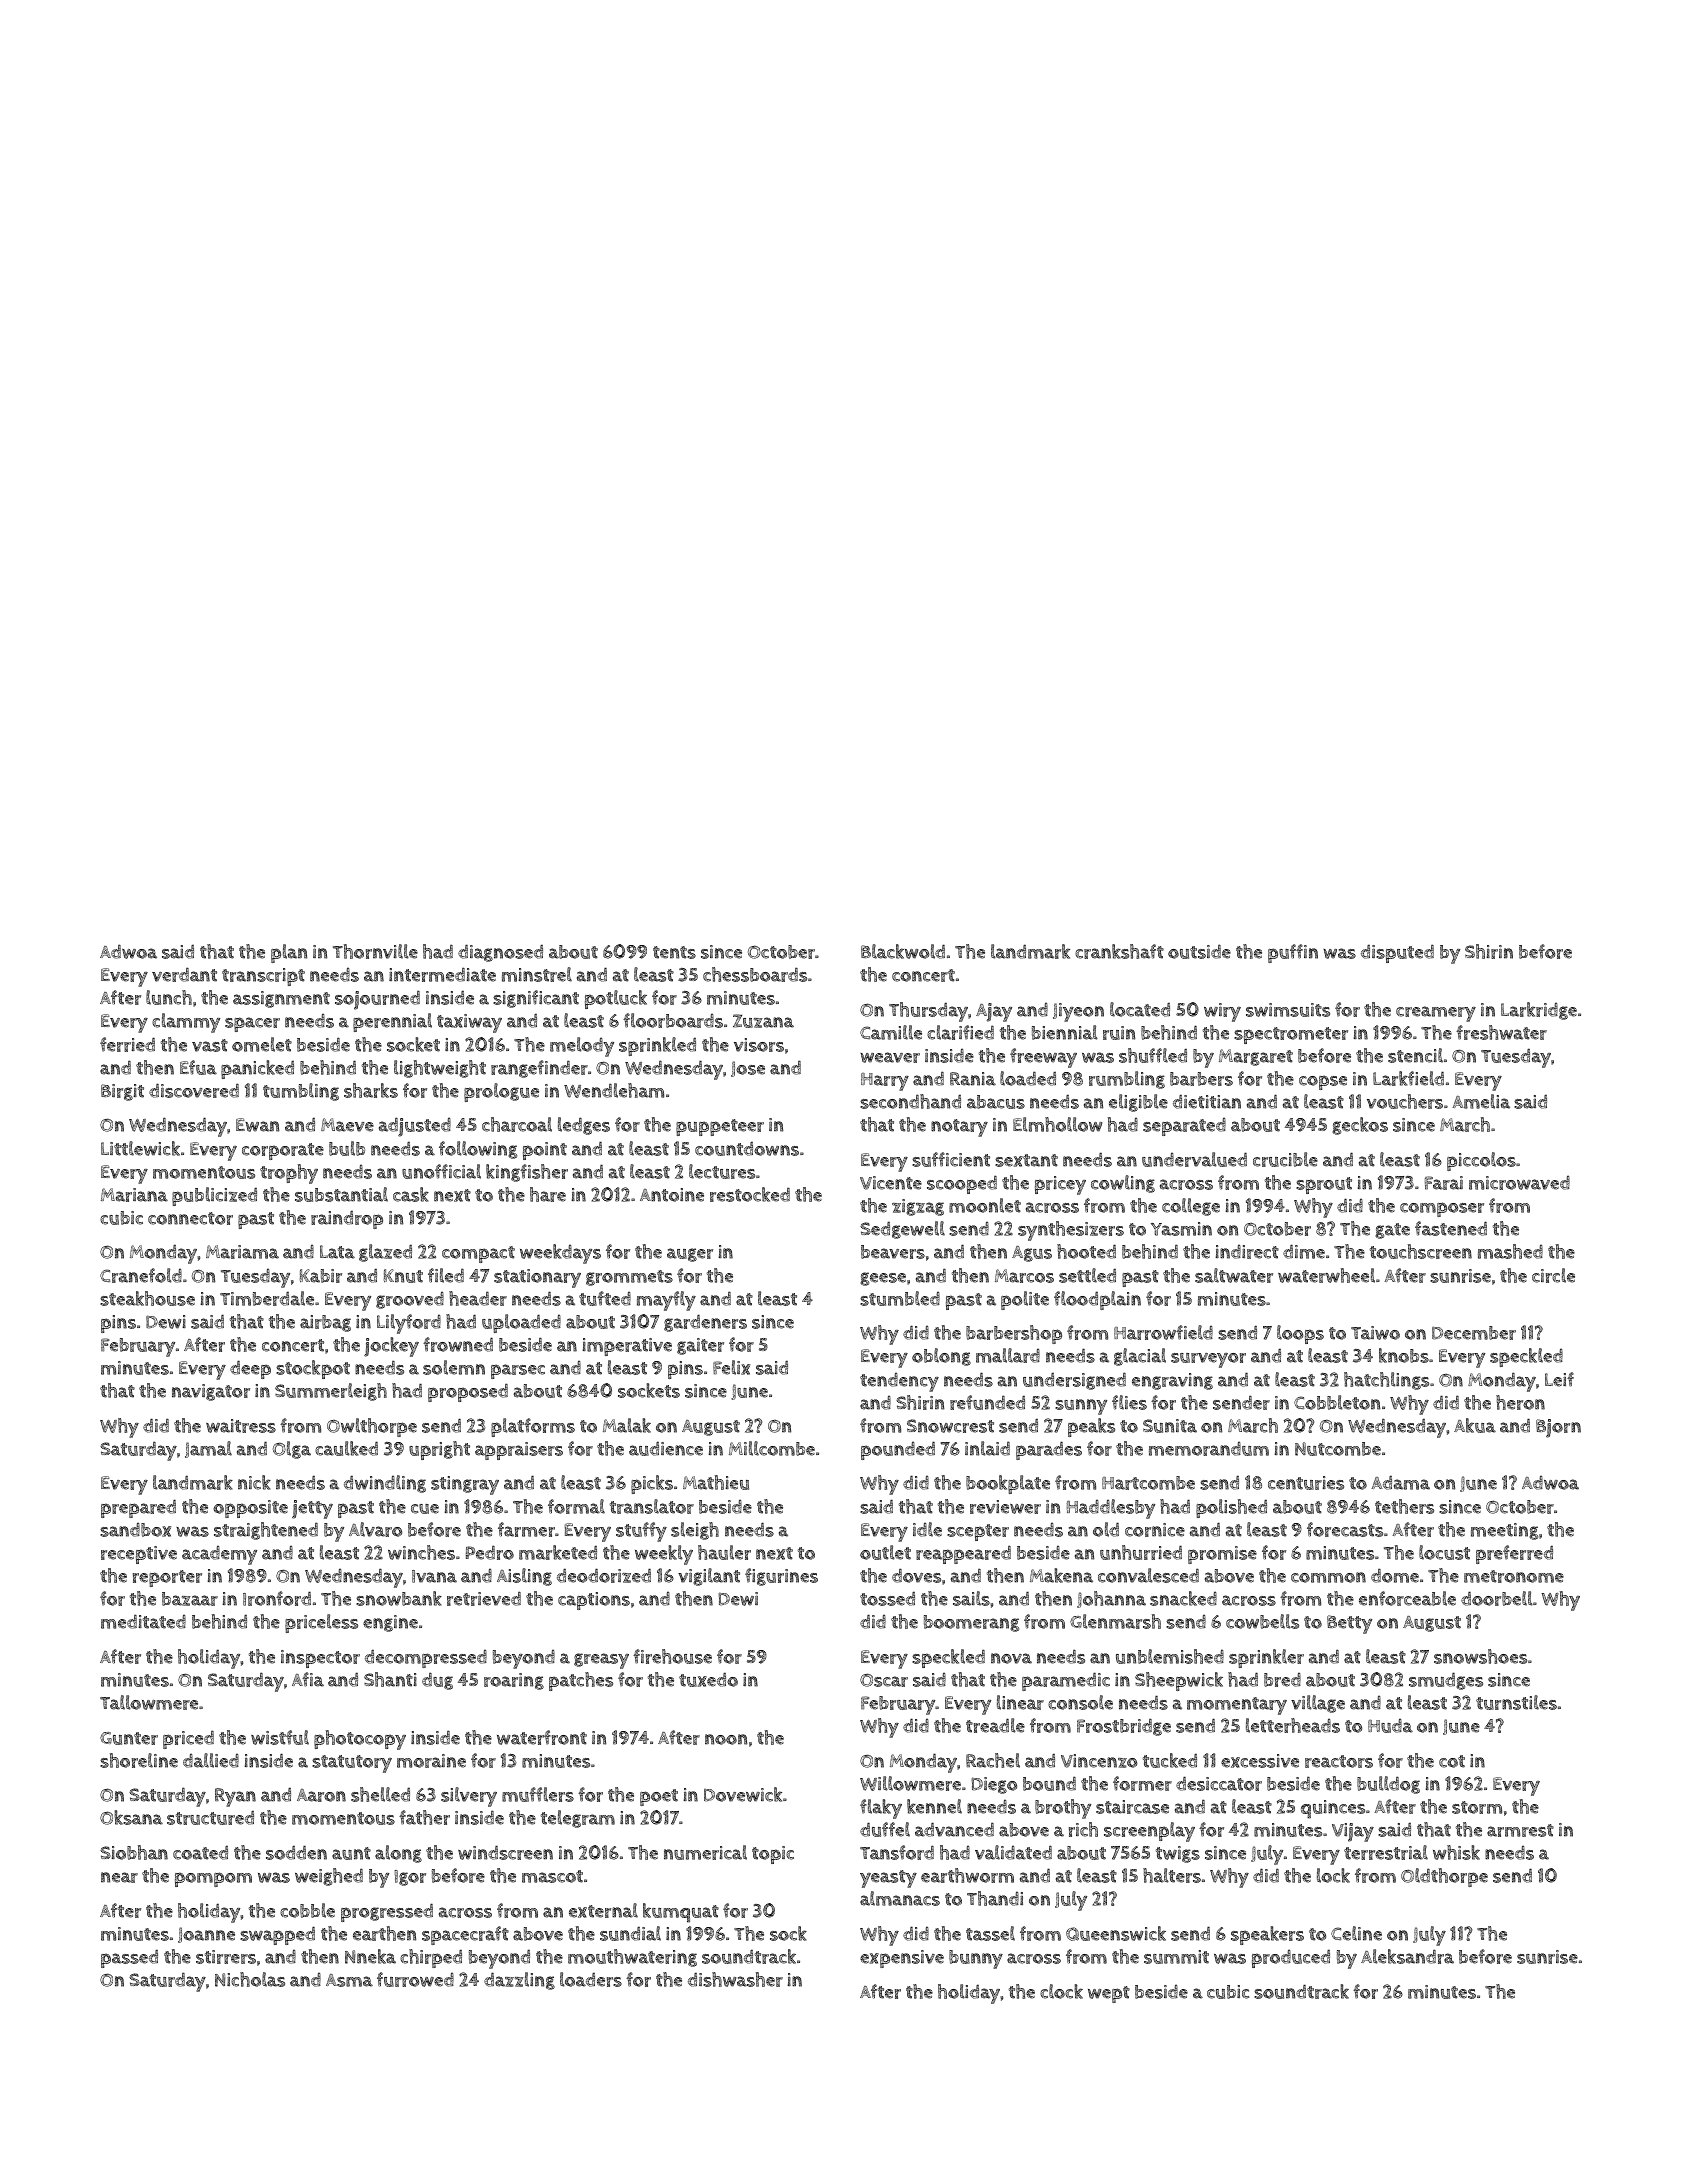 Image resolution: width=1683 pixels, height=2178 pixels. What do you see at coordinates (747, 1148) in the page?
I see `countdowns` at bounding box center [747, 1148].
